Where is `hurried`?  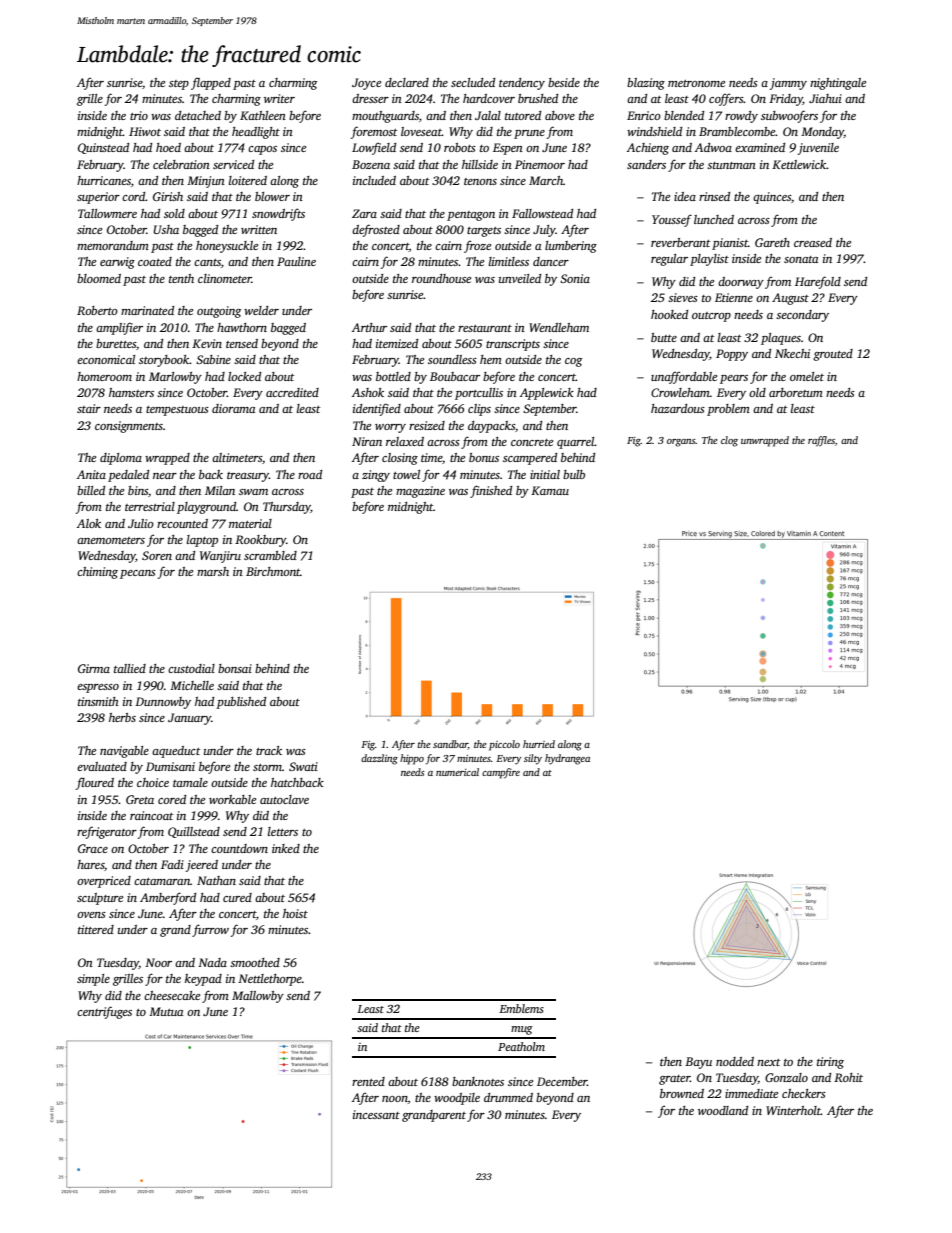
hurried is located at coordinates (539, 744).
